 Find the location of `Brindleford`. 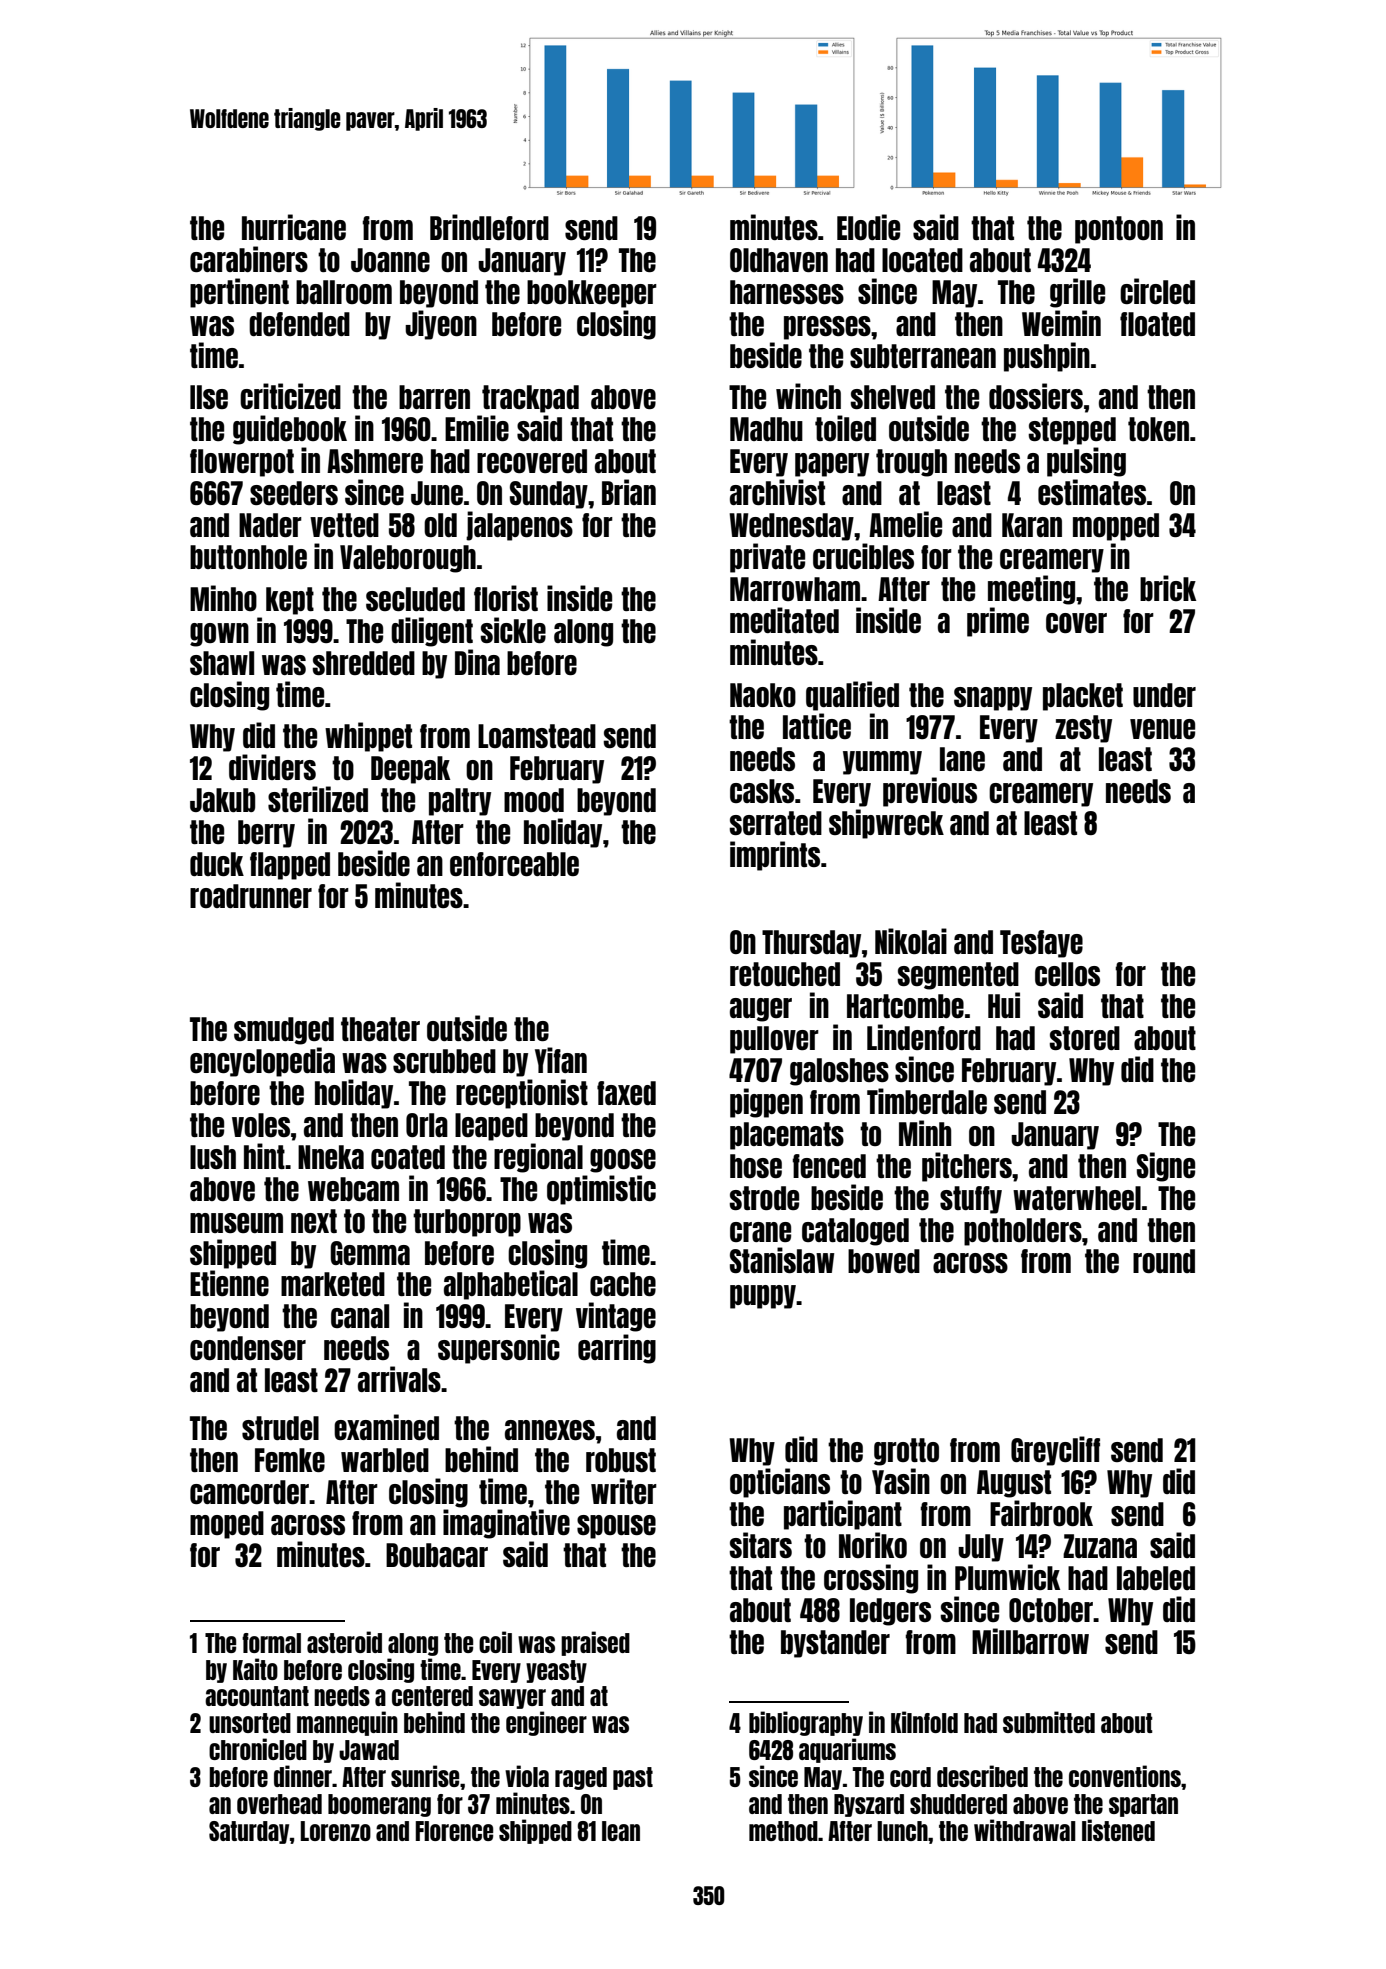

Brindleford is located at coordinates (489, 227).
